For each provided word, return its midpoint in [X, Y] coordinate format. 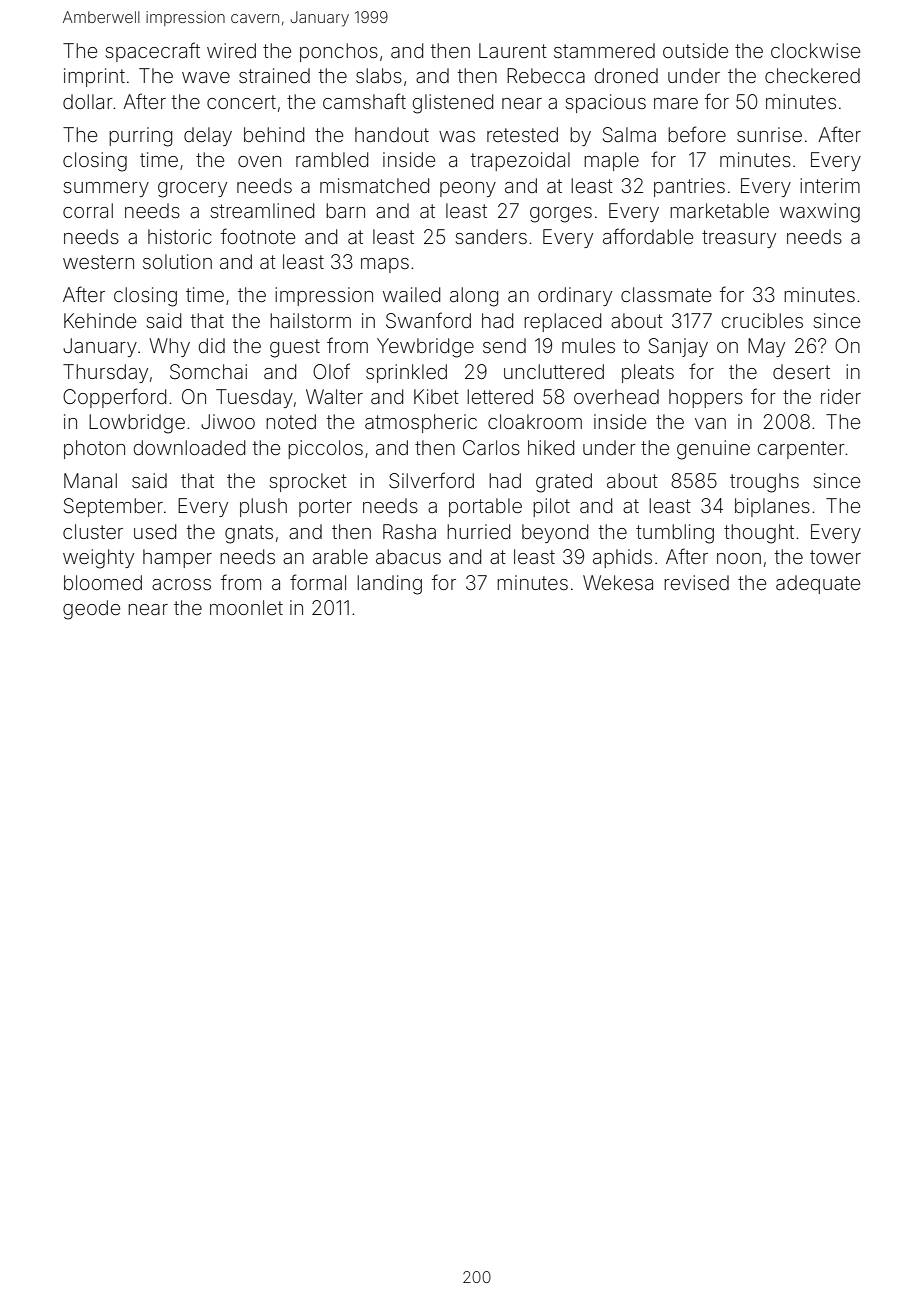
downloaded [189, 447]
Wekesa [618, 582]
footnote [258, 236]
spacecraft [152, 52]
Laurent [513, 50]
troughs [764, 483]
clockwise [815, 50]
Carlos [491, 447]
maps [385, 265]
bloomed [103, 582]
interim [830, 185]
